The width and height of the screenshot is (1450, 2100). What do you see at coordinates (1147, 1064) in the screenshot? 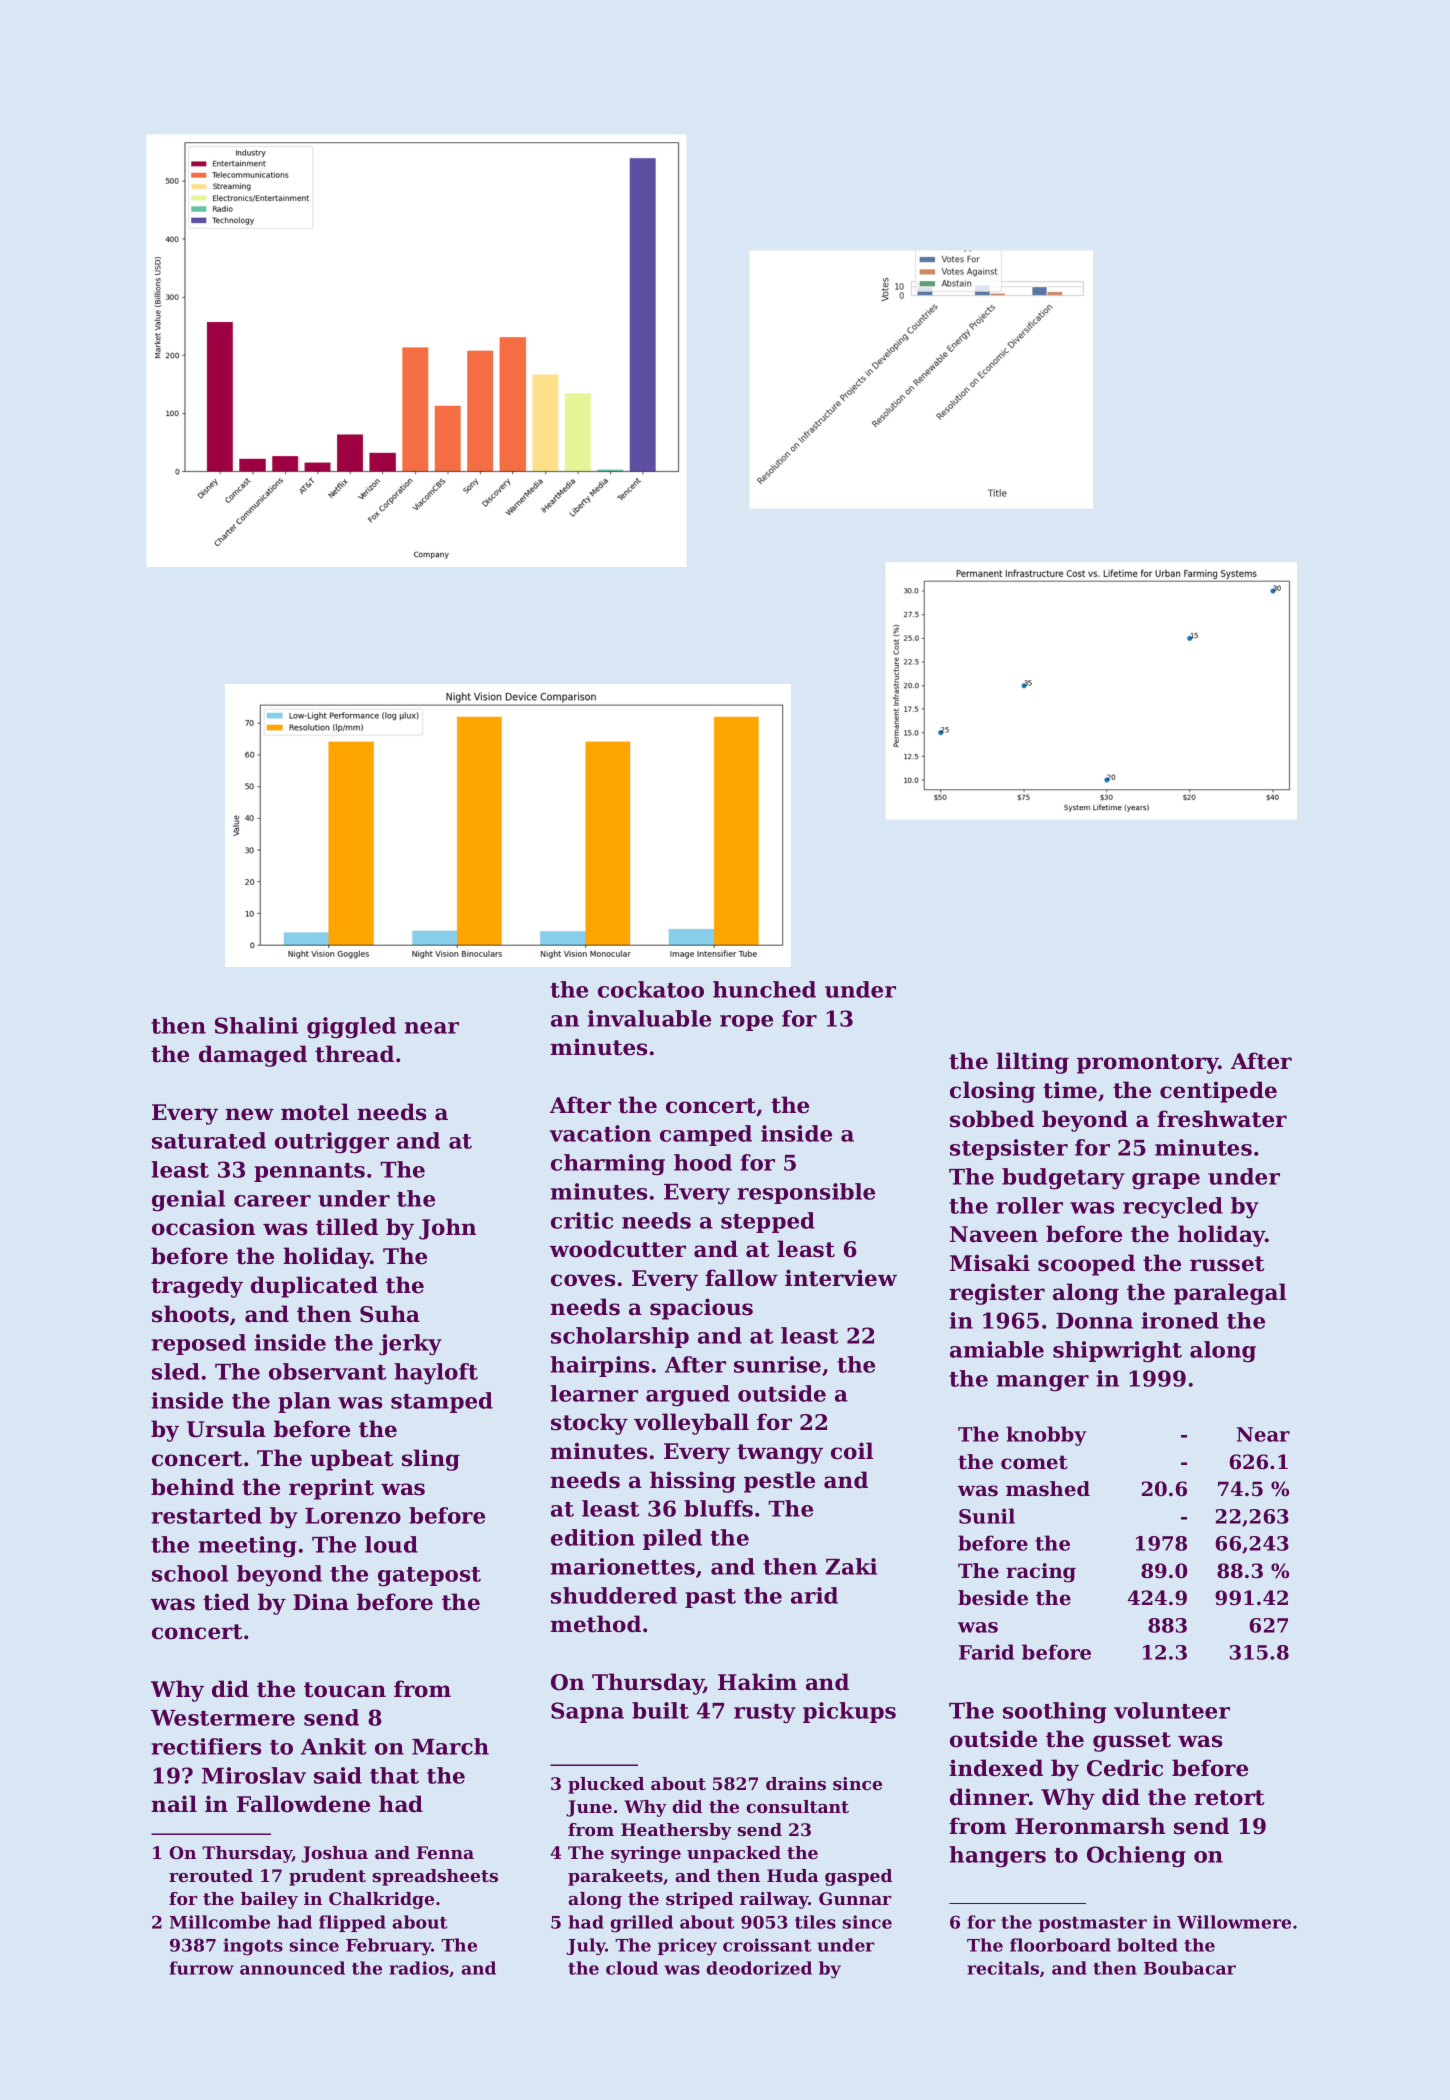
I see `promontory` at bounding box center [1147, 1064].
